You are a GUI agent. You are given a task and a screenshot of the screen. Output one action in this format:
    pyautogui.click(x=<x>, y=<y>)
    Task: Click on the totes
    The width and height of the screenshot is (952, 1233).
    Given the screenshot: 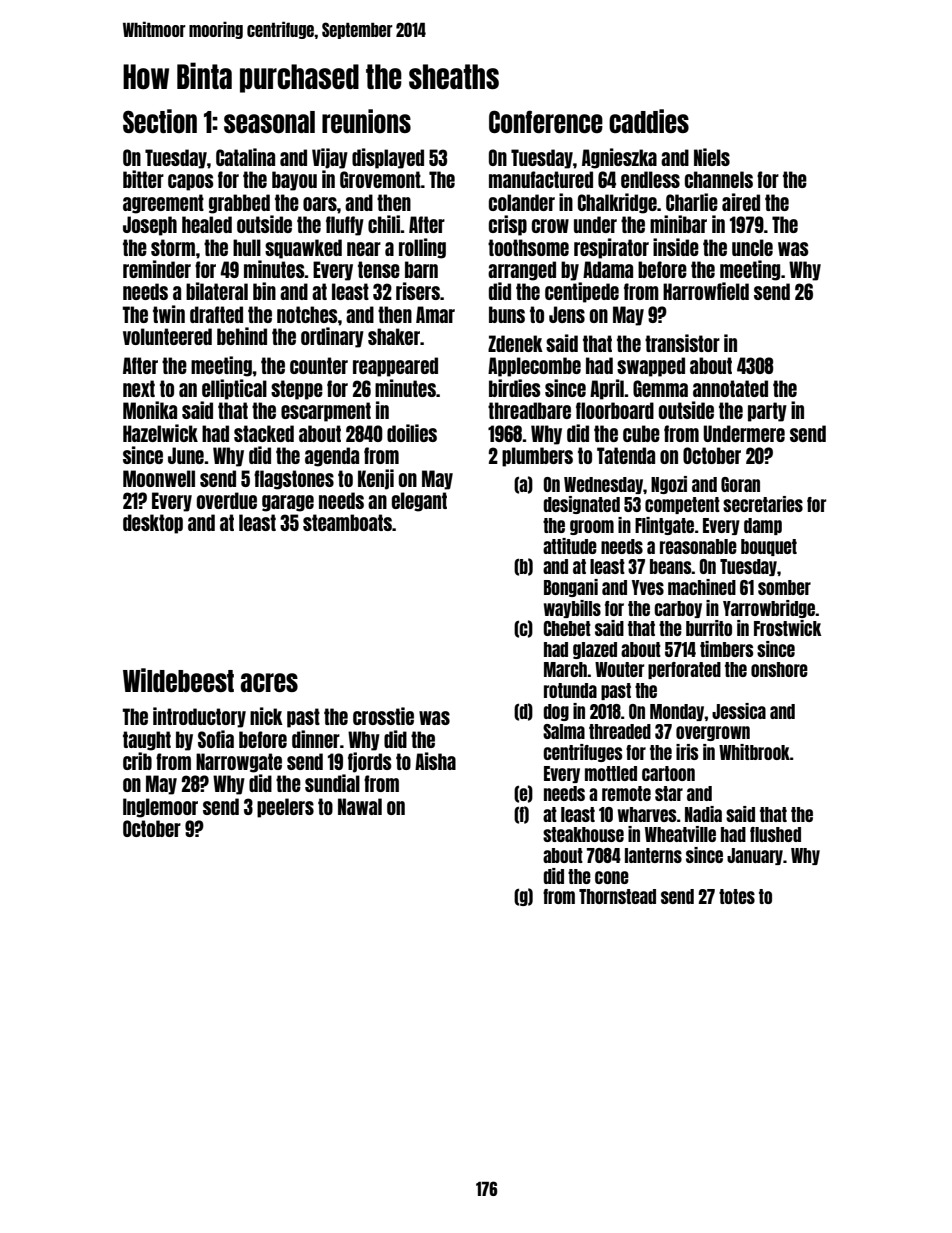 What is the action you would take?
    pyautogui.click(x=737, y=896)
